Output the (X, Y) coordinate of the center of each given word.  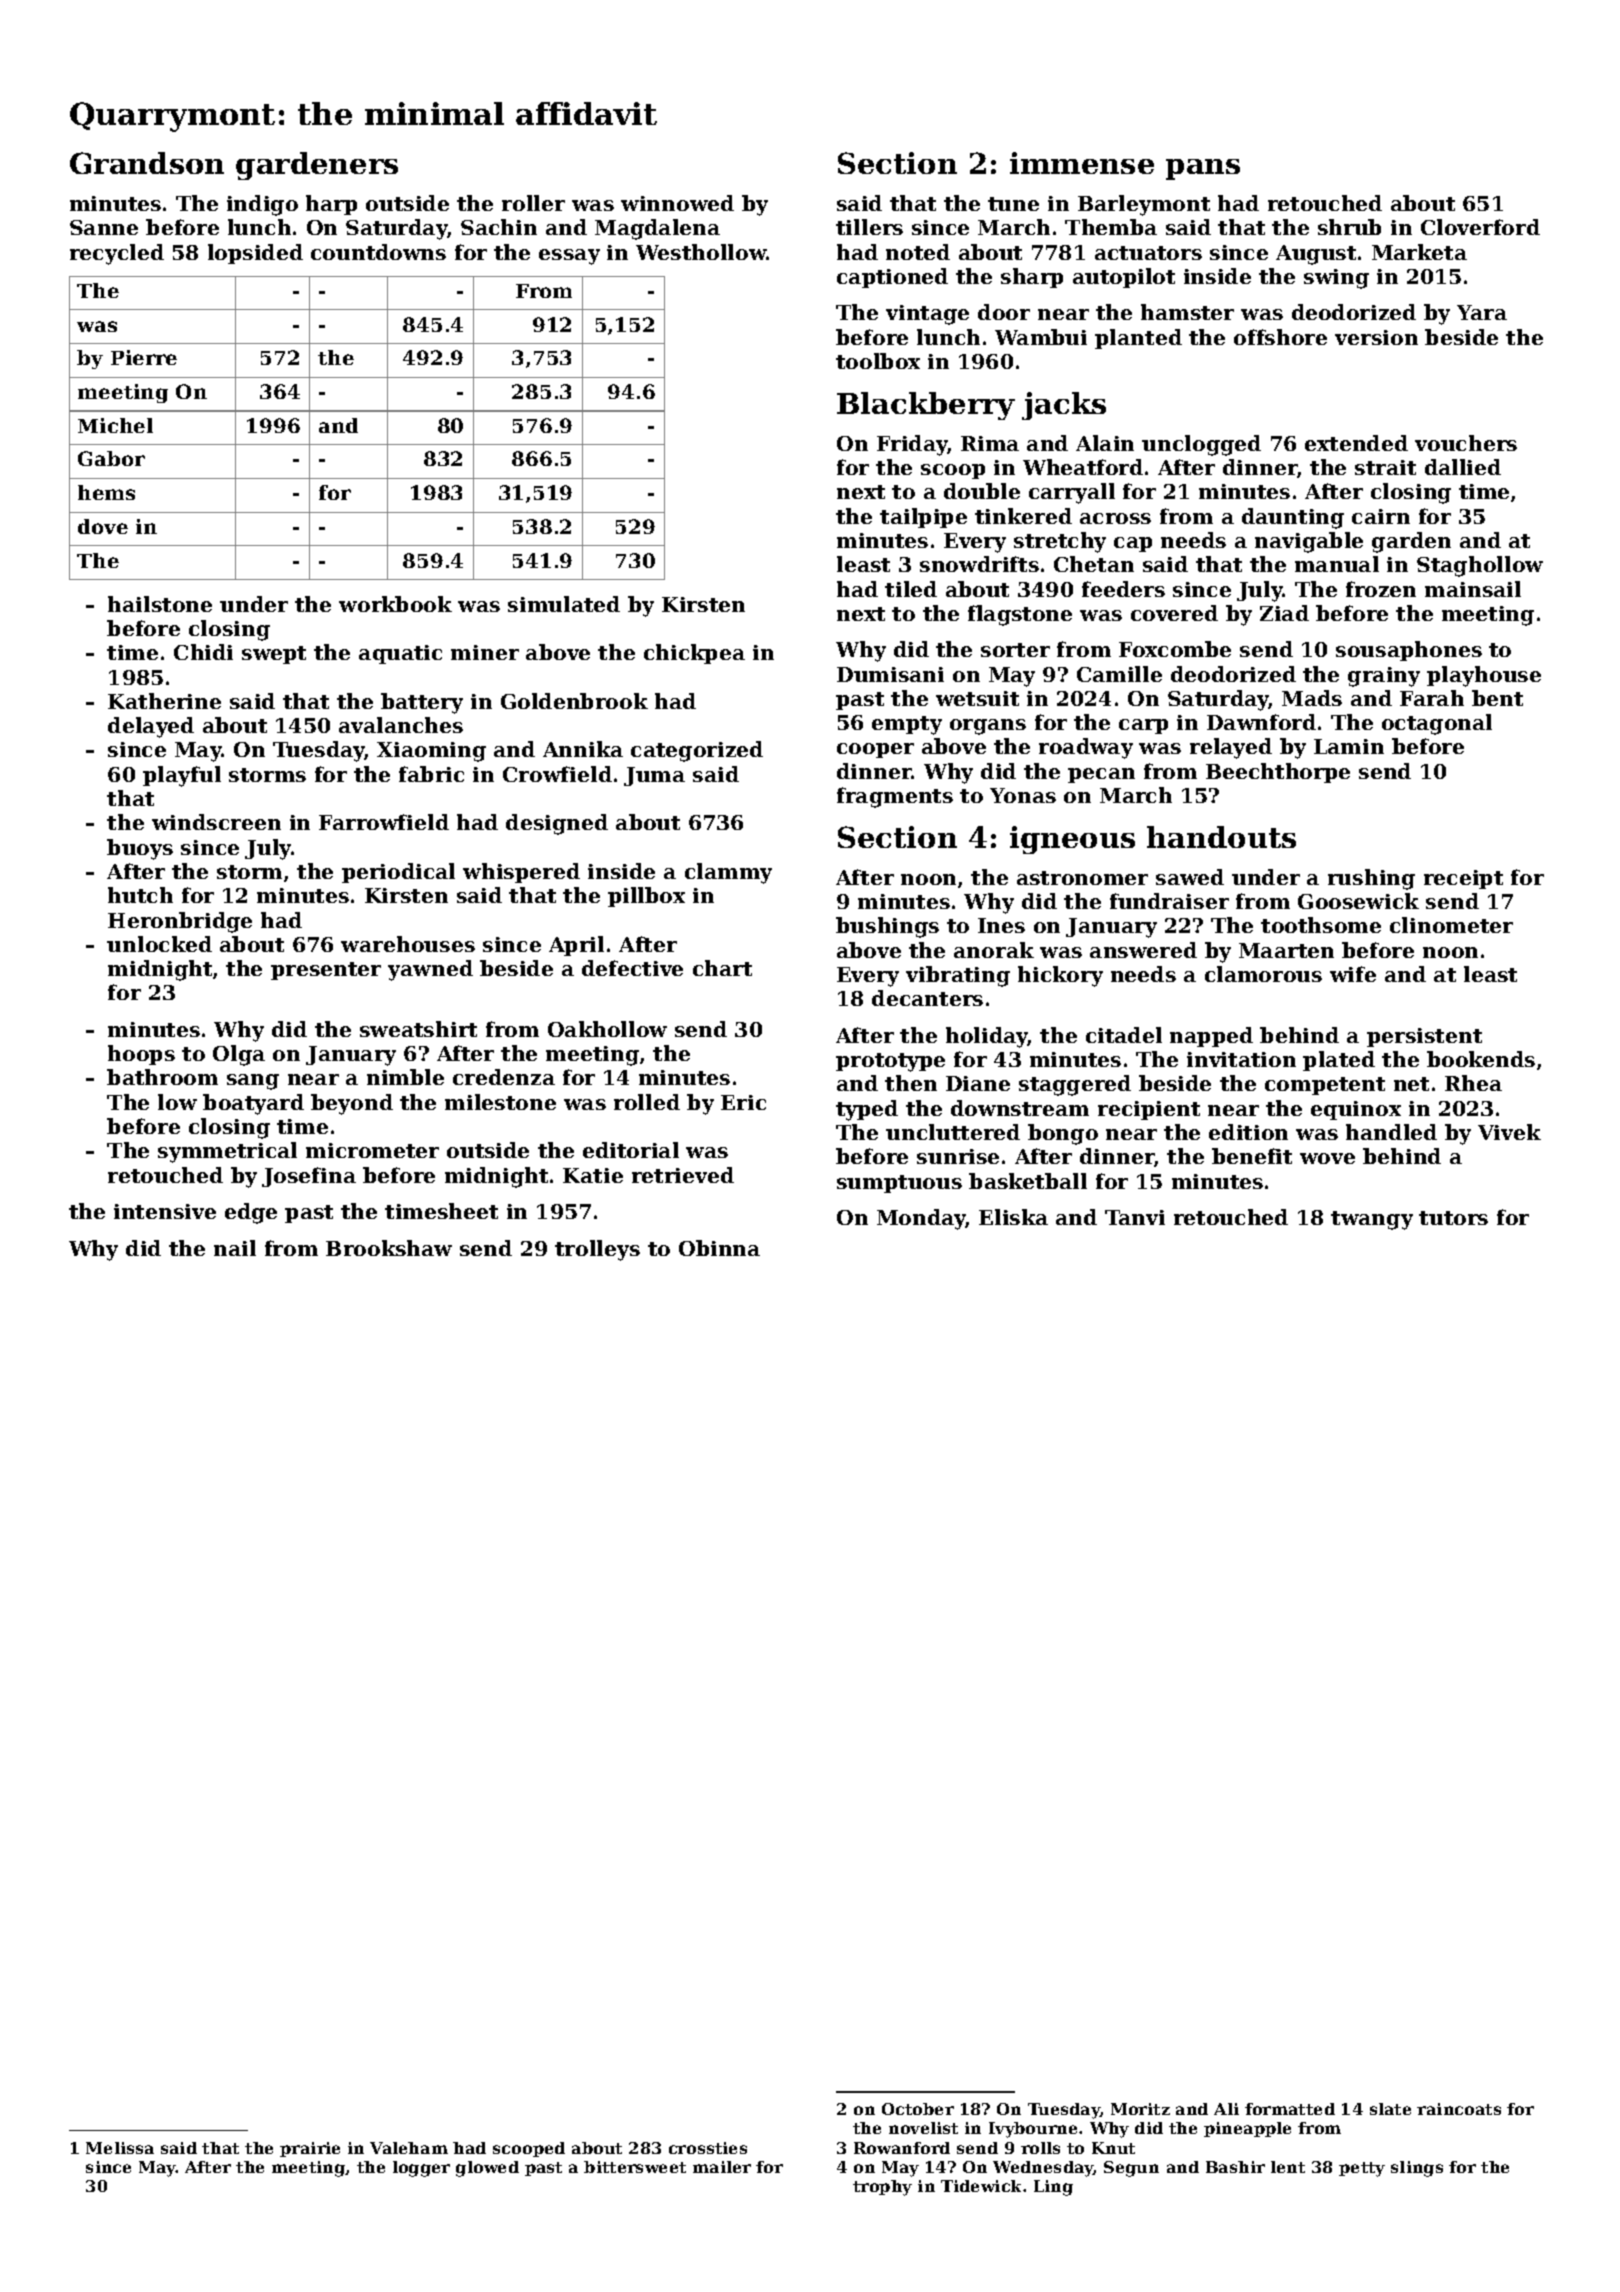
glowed (487, 2169)
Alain (1105, 443)
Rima (990, 443)
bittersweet (635, 2167)
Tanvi (1135, 1217)
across (1115, 518)
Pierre (144, 357)
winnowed (677, 203)
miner (485, 652)
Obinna (719, 1248)
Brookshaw (389, 1248)
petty (1362, 2169)
